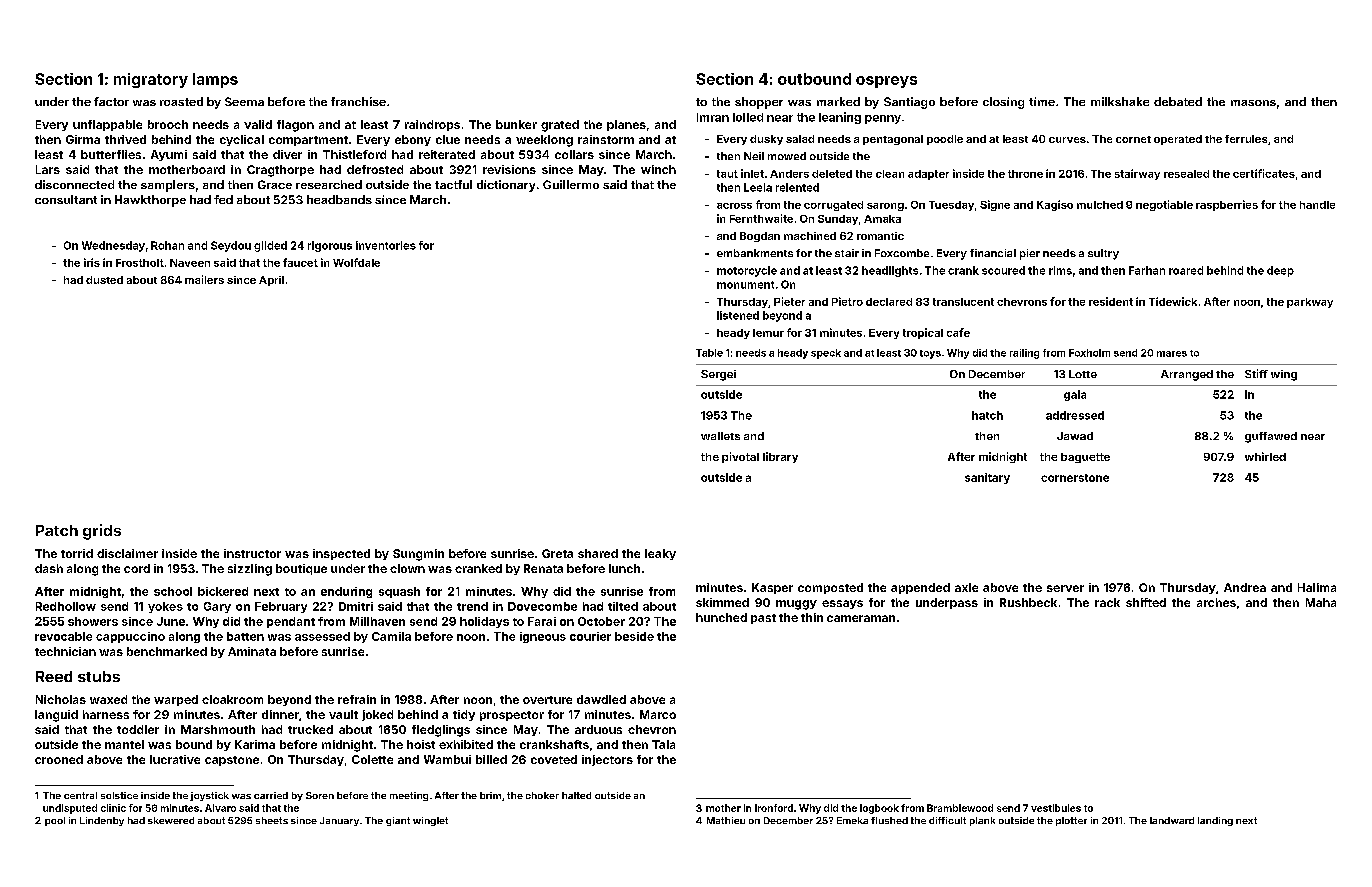 The image size is (1372, 887). What do you see at coordinates (726, 820) in the screenshot?
I see `Mathieu` at bounding box center [726, 820].
